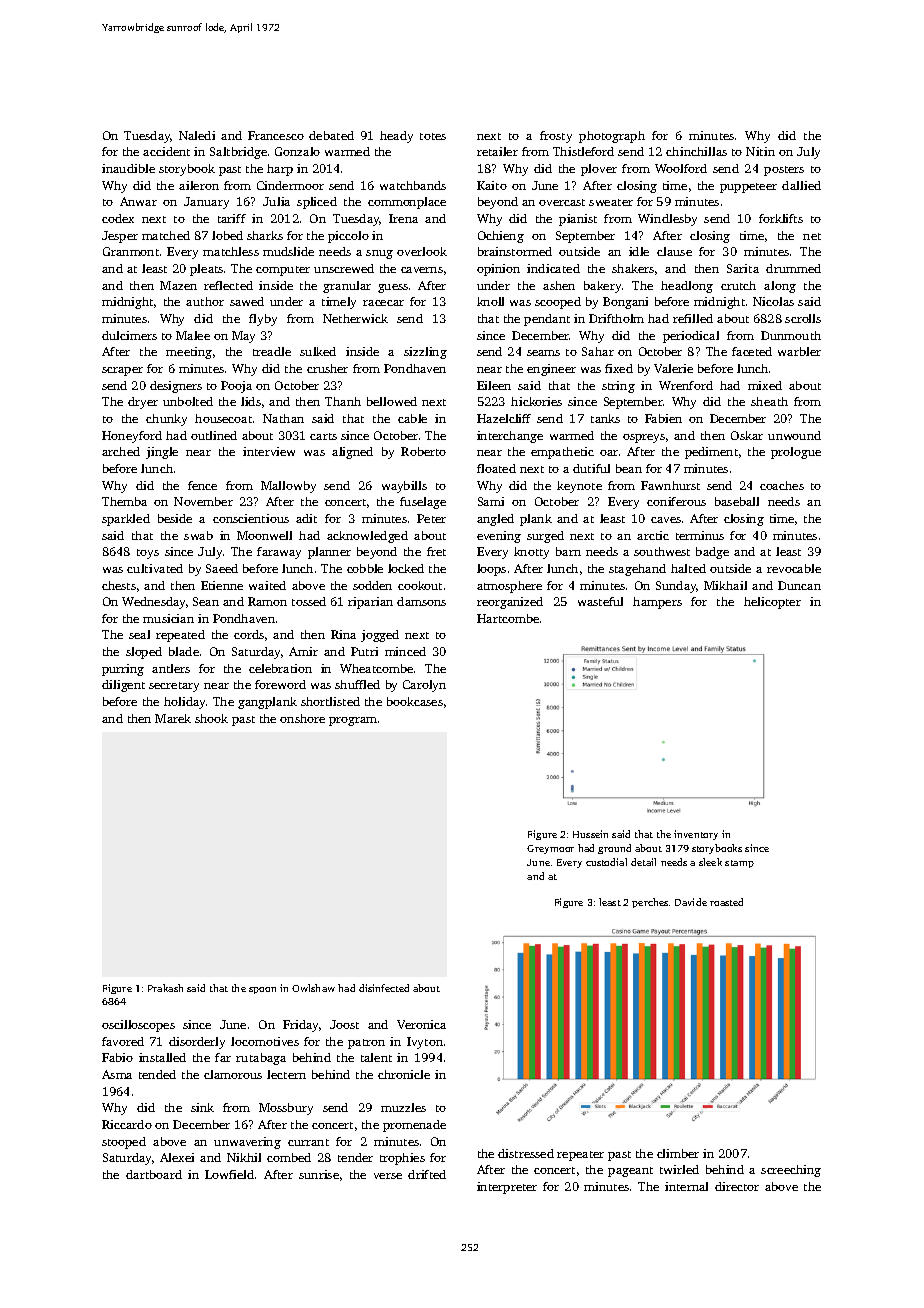 The height and width of the document is (1308, 924). Describe the element at coordinates (600, 601) in the document. I see `wasteful` at that location.
